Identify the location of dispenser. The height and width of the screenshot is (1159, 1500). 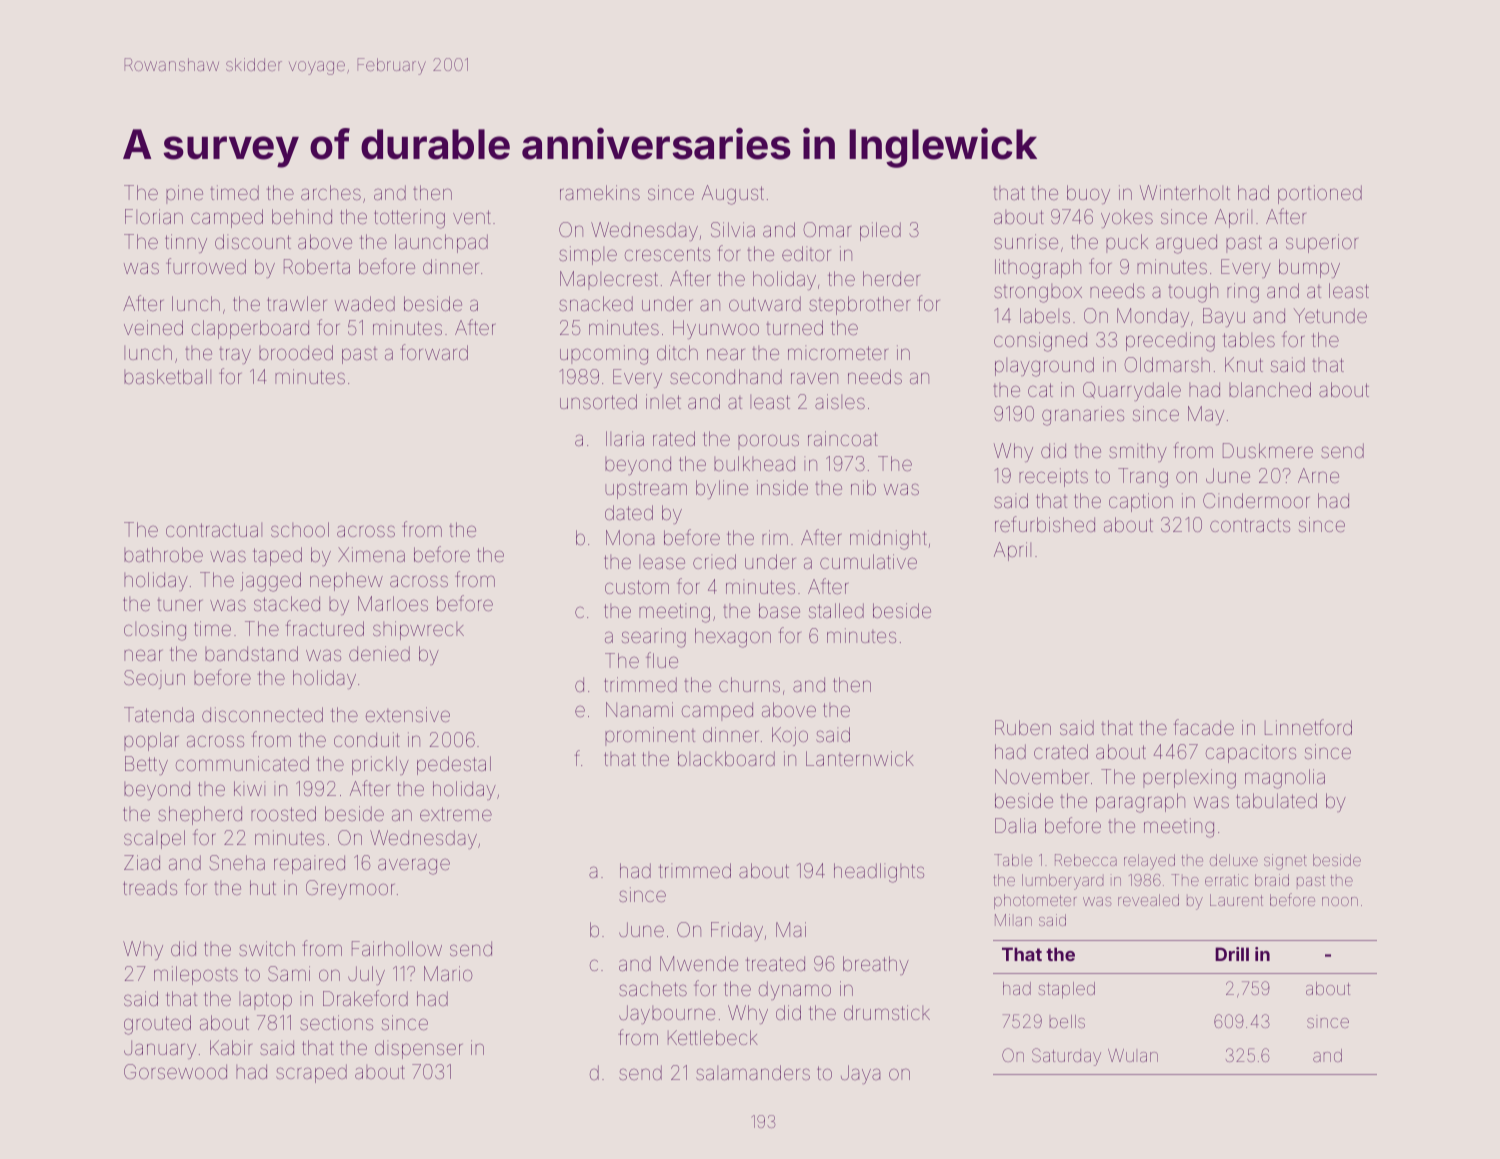
(419, 1049).
